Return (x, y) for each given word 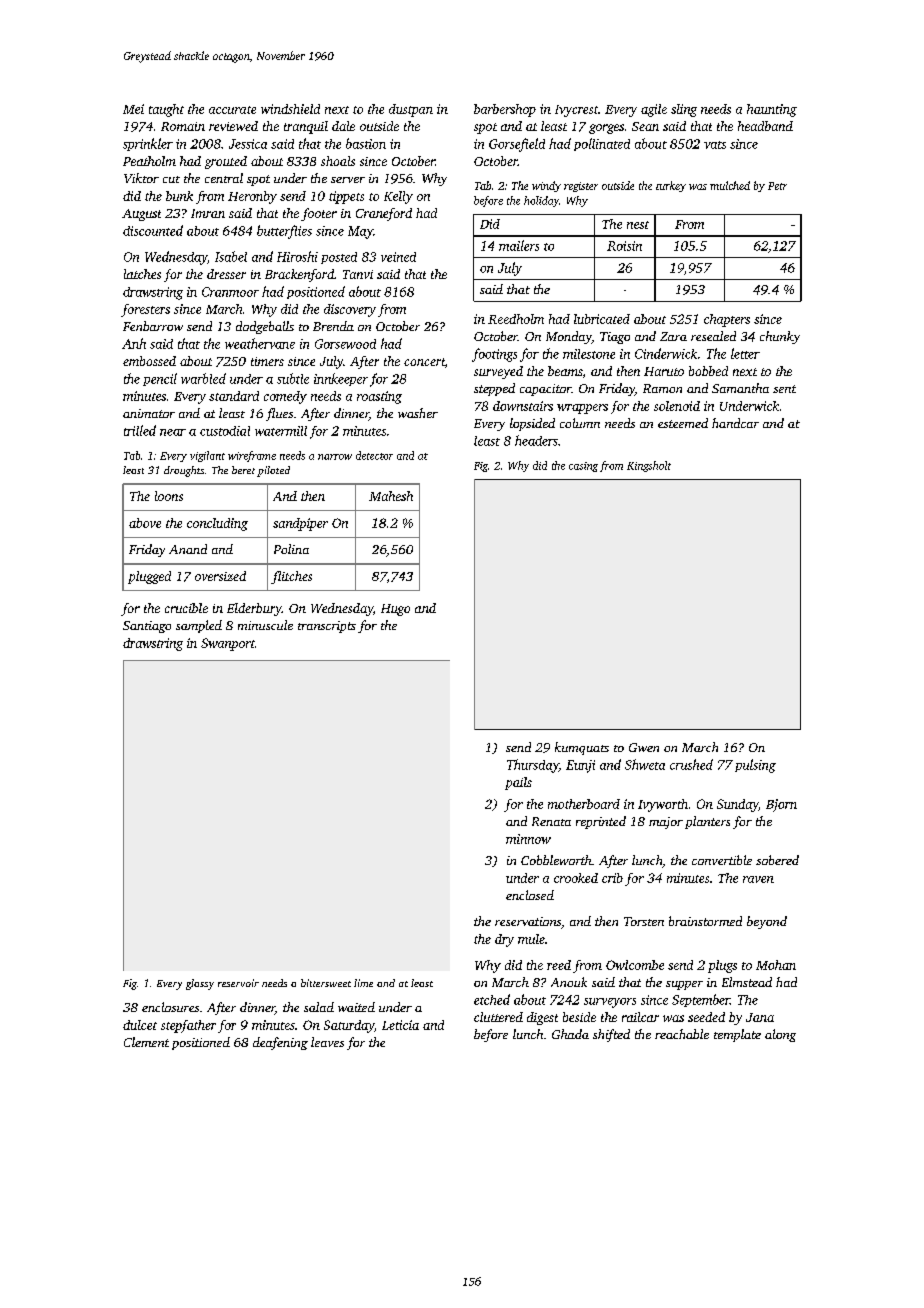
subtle (293, 378)
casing (583, 467)
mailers (519, 245)
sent (784, 389)
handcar (735, 423)
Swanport (228, 644)
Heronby (252, 197)
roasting (379, 397)
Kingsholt (649, 466)
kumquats (582, 748)
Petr (777, 186)
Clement (146, 1042)
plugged (149, 577)
